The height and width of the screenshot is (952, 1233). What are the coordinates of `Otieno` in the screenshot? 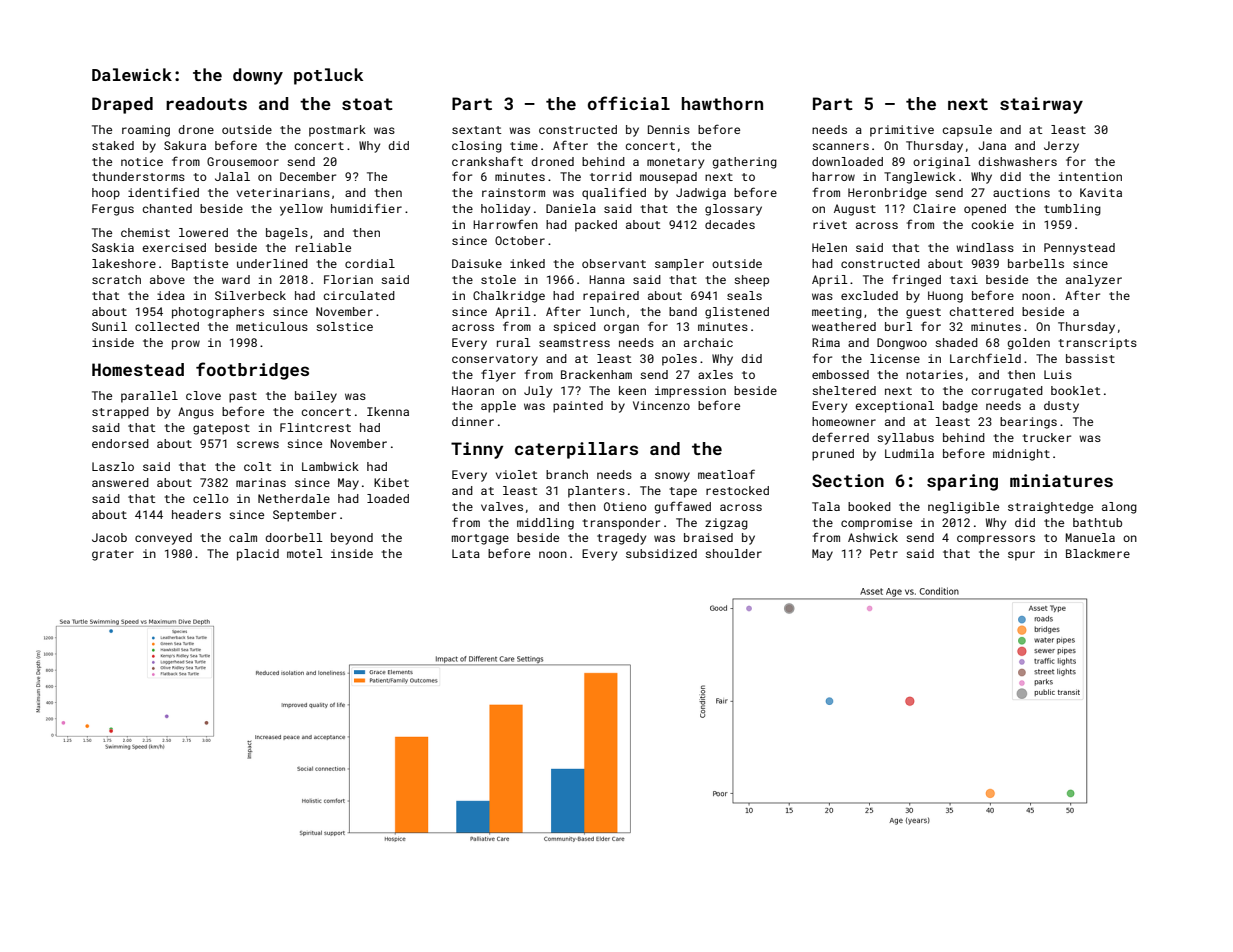 It's located at (625, 506).
